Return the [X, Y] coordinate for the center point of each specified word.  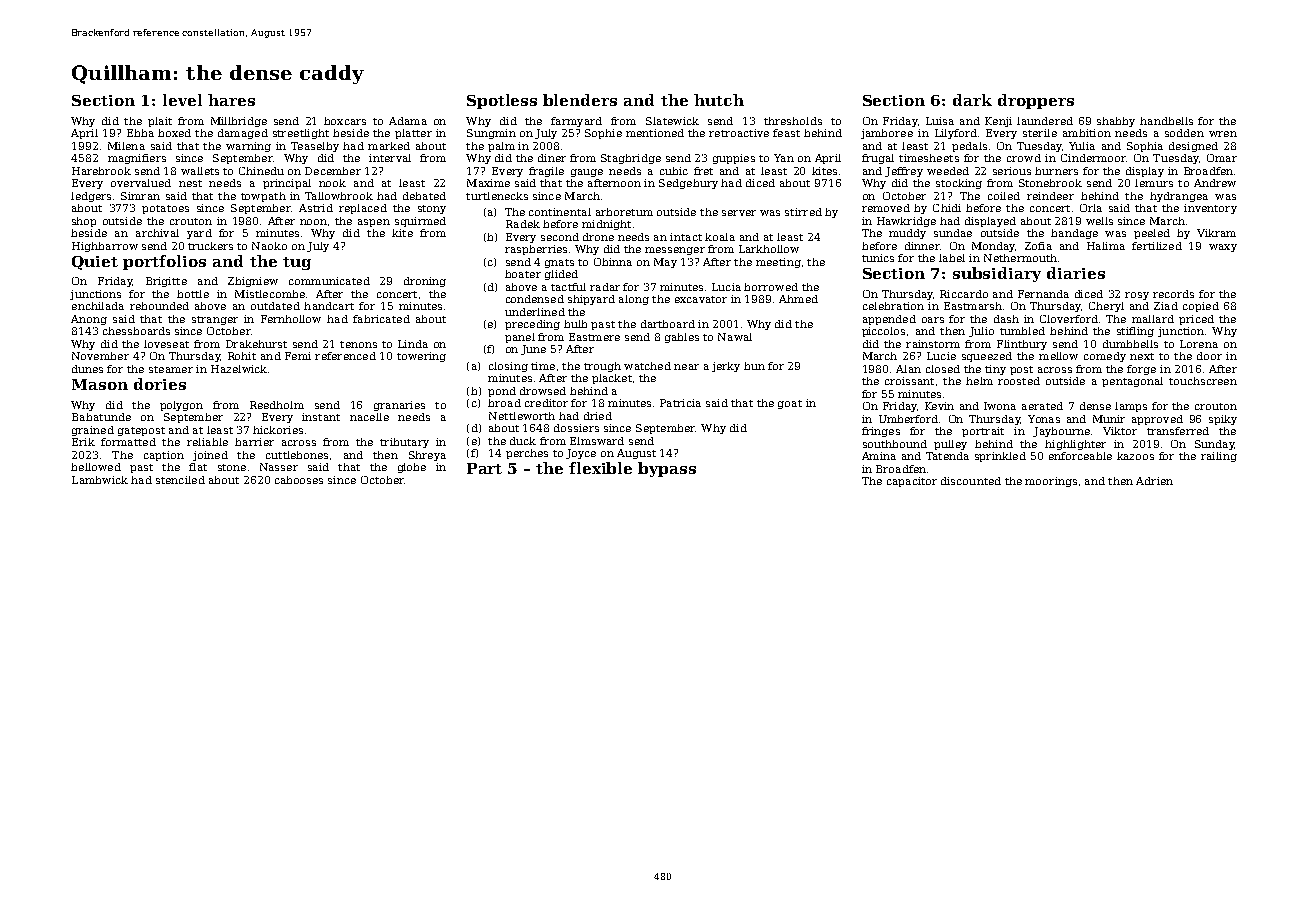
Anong [89, 320]
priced [1196, 320]
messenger [675, 251]
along [634, 300]
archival [157, 233]
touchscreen [1203, 381]
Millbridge [239, 122]
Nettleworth [522, 416]
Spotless [502, 101]
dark [972, 100]
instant [321, 417]
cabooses [299, 480]
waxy [1223, 248]
